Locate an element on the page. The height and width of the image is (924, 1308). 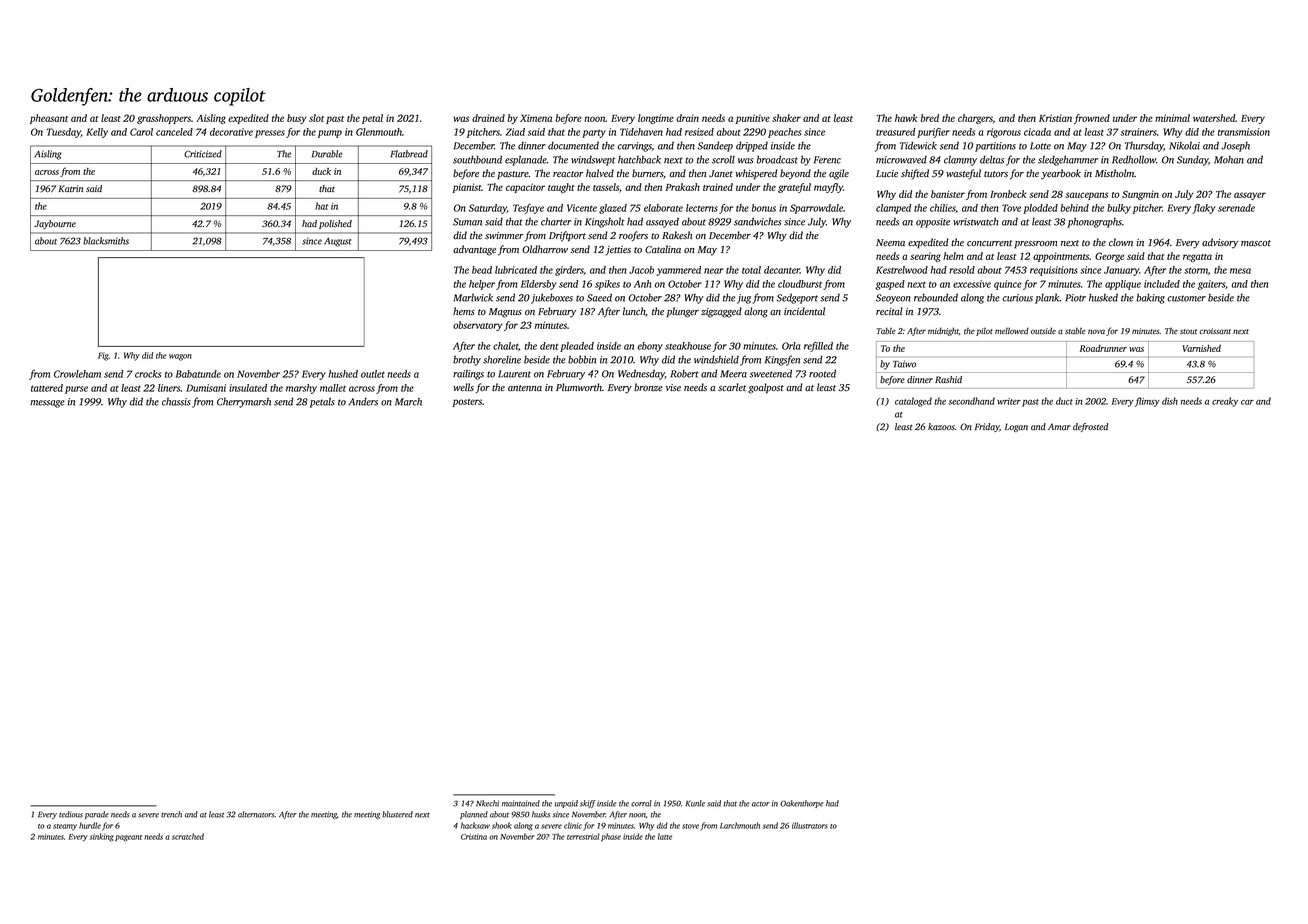
chalet is located at coordinates (506, 346).
